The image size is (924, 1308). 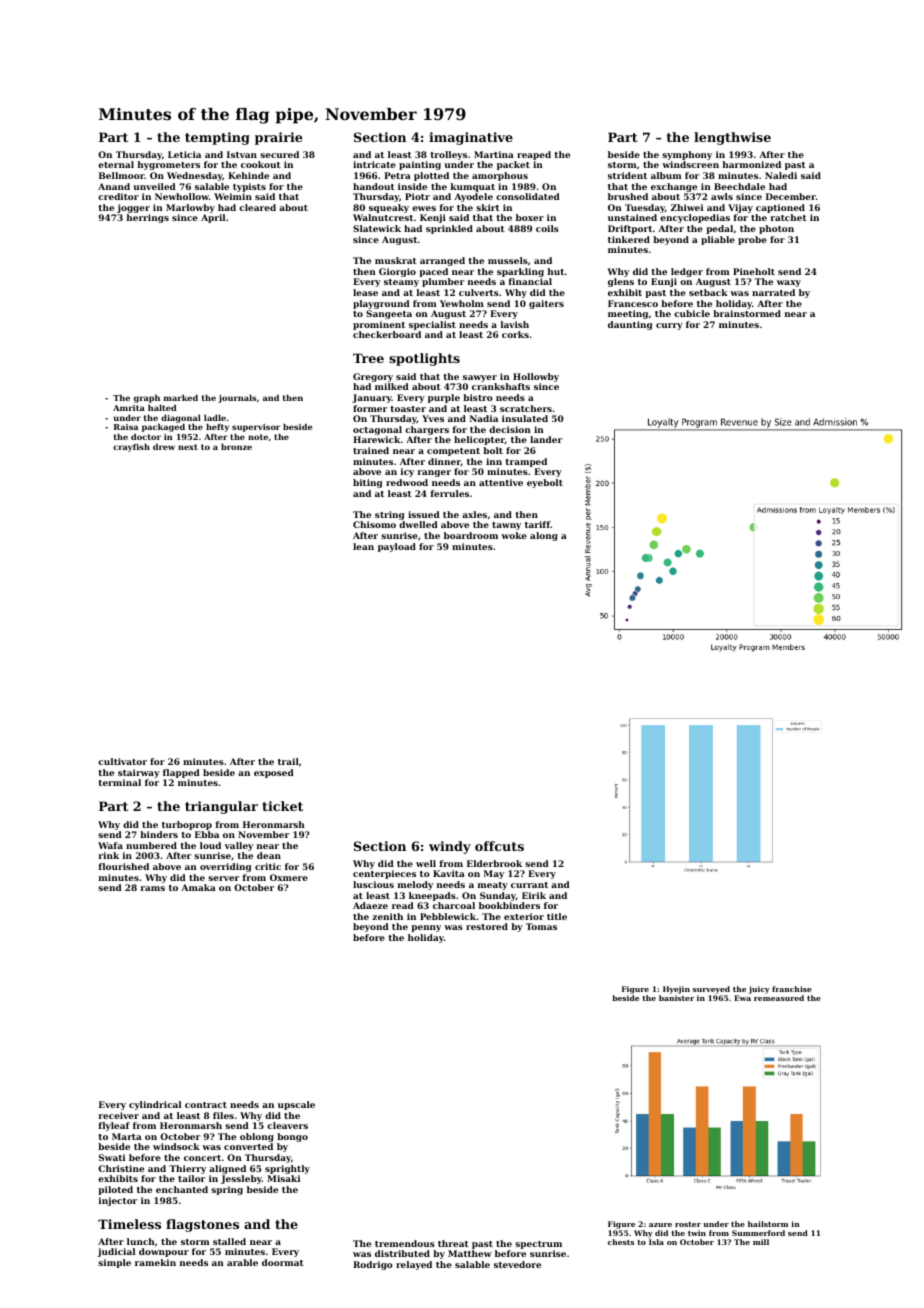 What do you see at coordinates (628, 196) in the screenshot?
I see `brushed` at bounding box center [628, 196].
